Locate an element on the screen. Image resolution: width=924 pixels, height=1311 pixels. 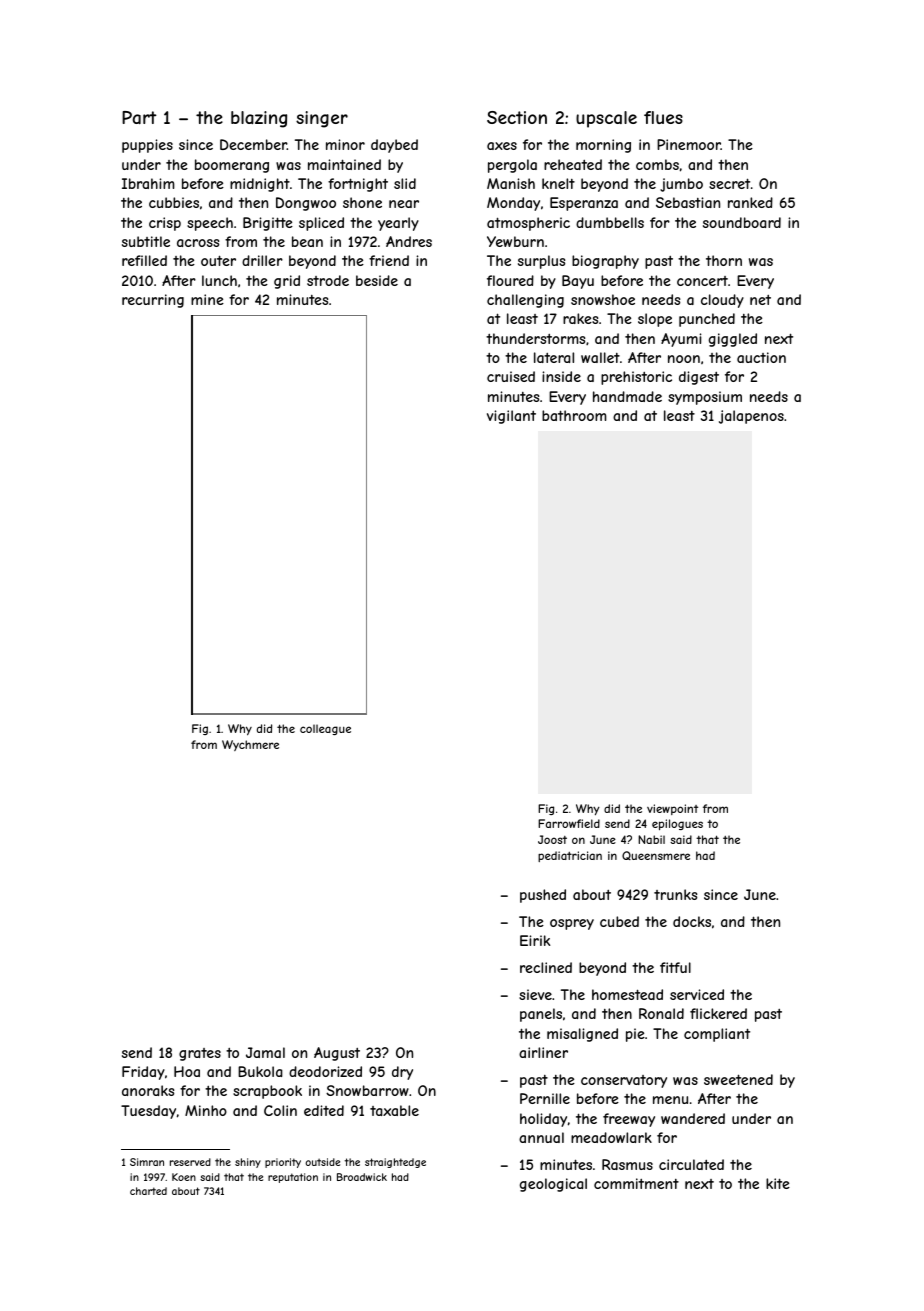
viewpoint is located at coordinates (672, 809).
